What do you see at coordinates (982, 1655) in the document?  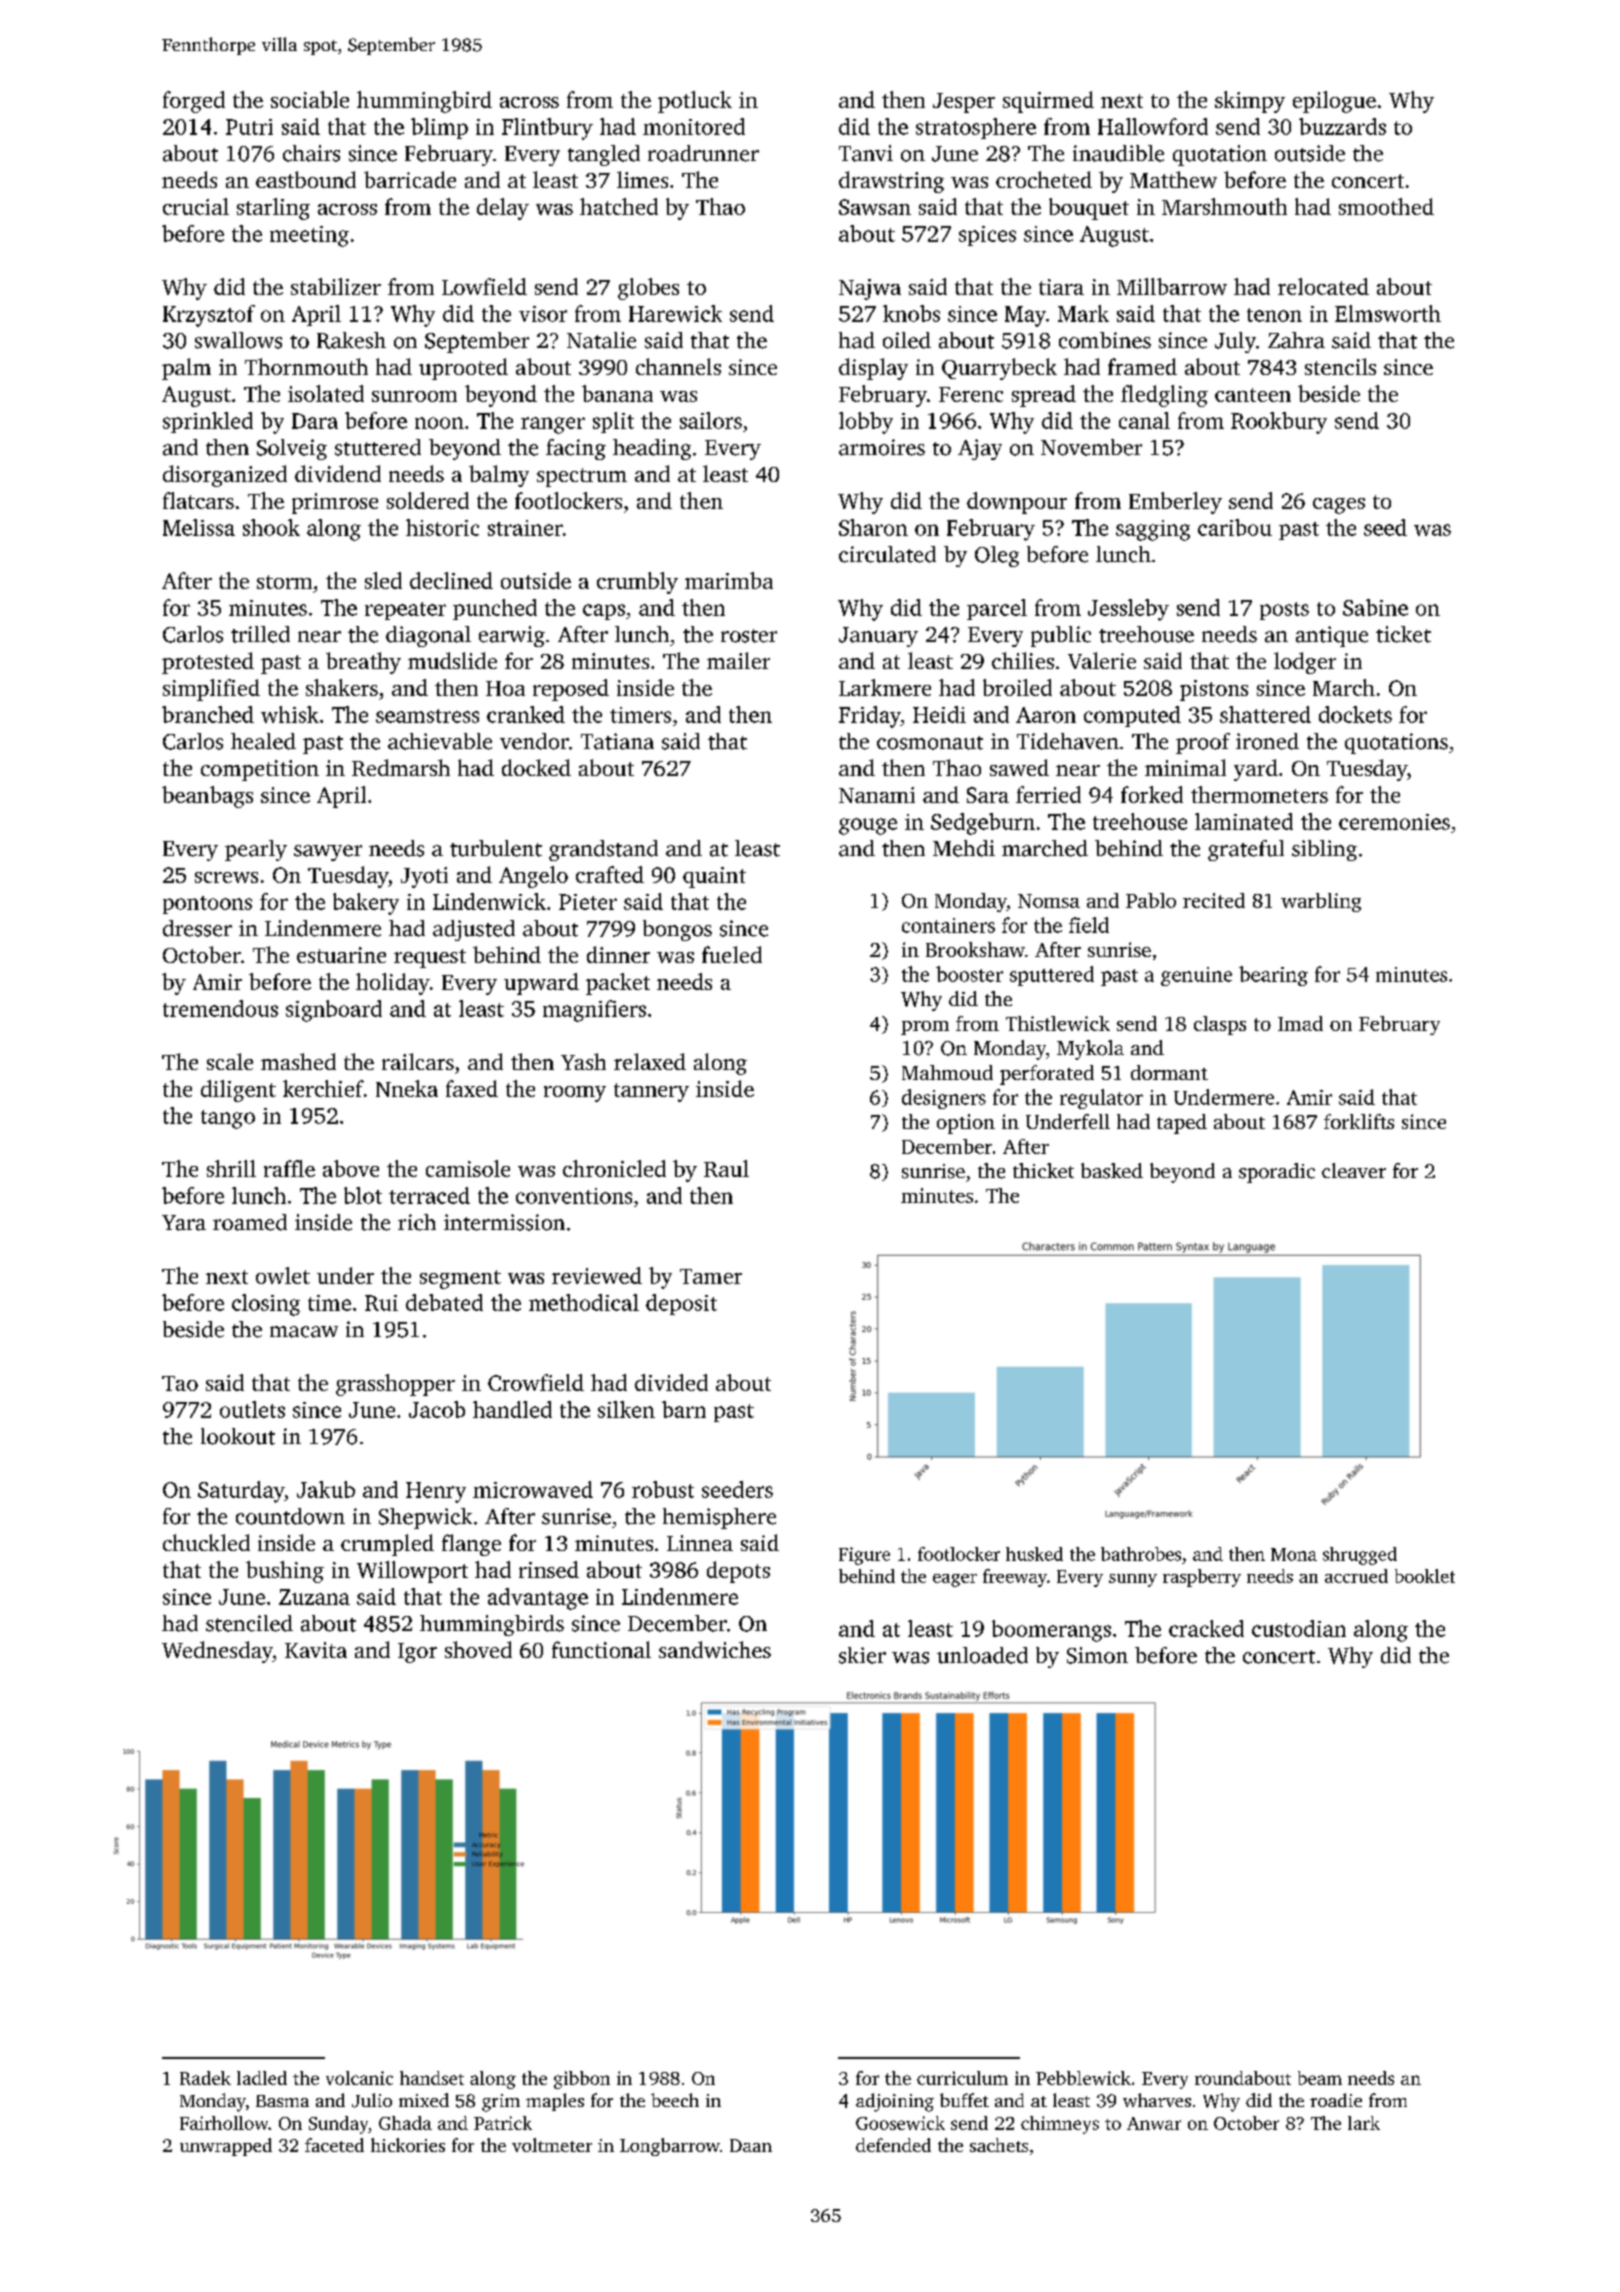 I see `unloaded` at bounding box center [982, 1655].
